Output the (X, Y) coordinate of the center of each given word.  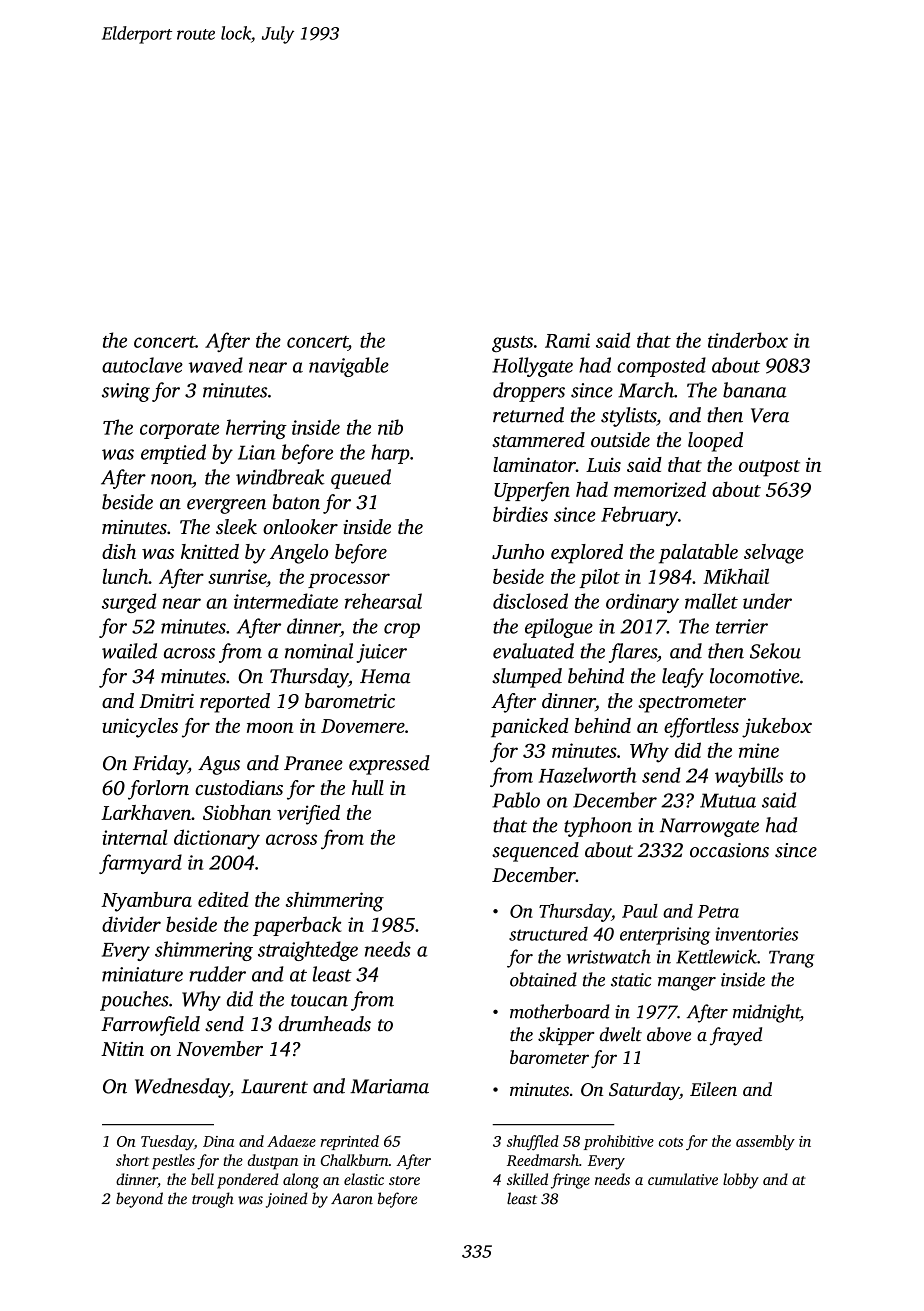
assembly (765, 1143)
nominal (319, 651)
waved (216, 365)
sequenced (535, 852)
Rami (567, 340)
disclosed (530, 601)
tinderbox (748, 340)
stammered (538, 439)
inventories (757, 934)
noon (171, 479)
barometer (549, 1057)
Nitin (122, 1048)
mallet (711, 601)
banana (755, 390)
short (132, 1160)
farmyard (140, 864)
